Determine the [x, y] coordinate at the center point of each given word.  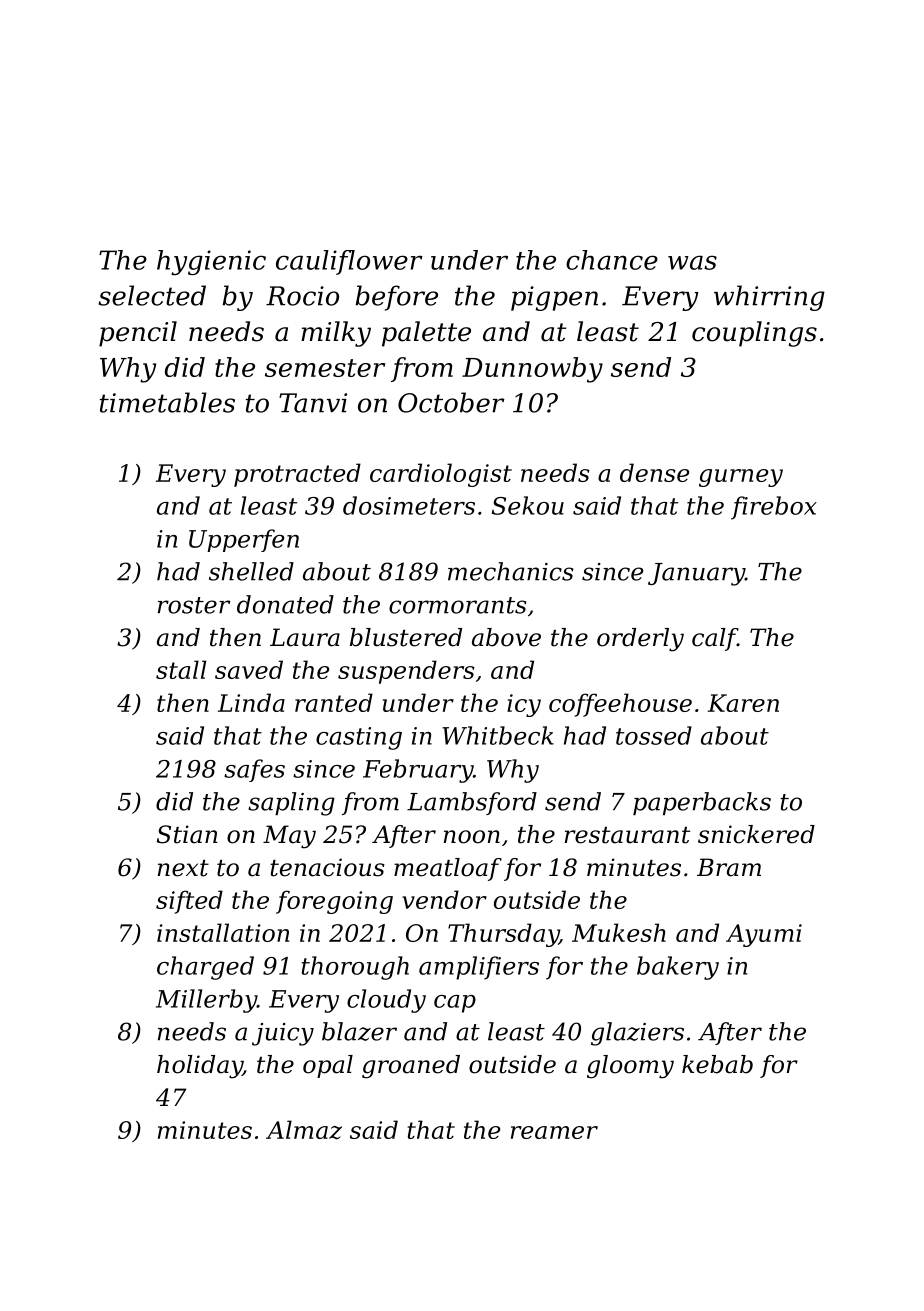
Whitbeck [498, 735]
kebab [717, 1064]
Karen [743, 703]
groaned [411, 1067]
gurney [741, 478]
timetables [167, 402]
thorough [355, 968]
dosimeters [409, 505]
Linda [251, 702]
